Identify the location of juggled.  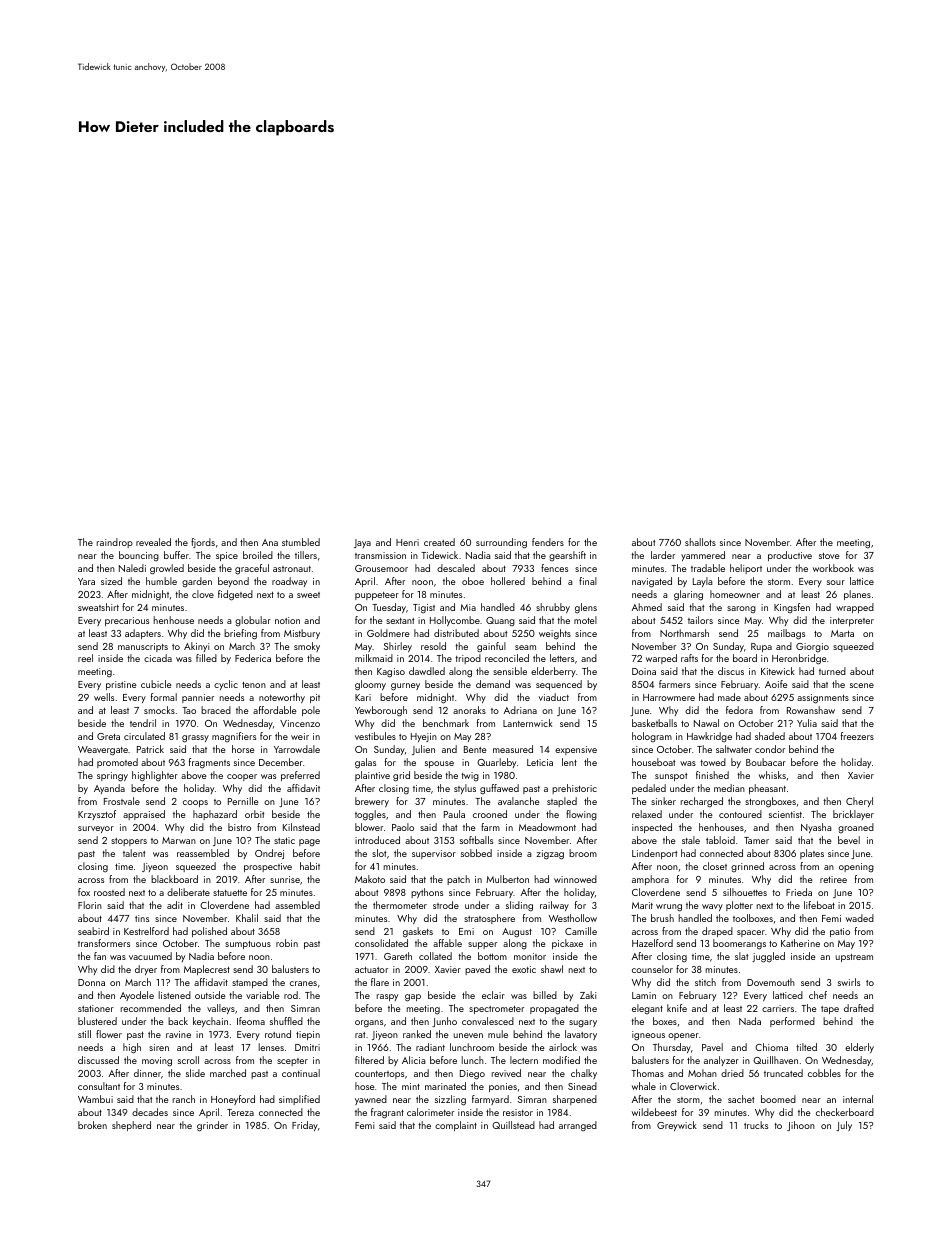
(768, 957).
